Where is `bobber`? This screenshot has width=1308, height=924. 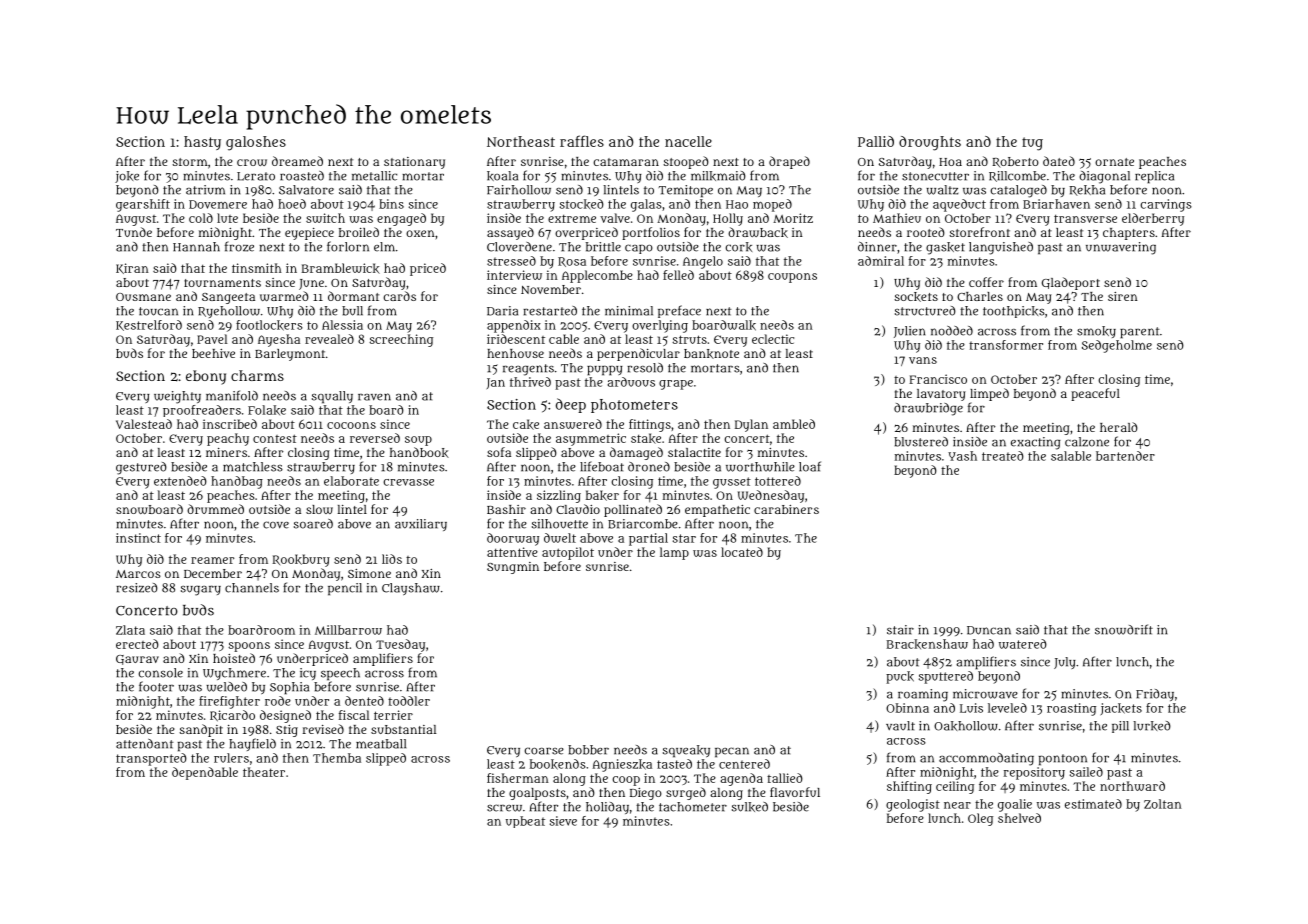
bobber is located at coordinates (588, 750).
